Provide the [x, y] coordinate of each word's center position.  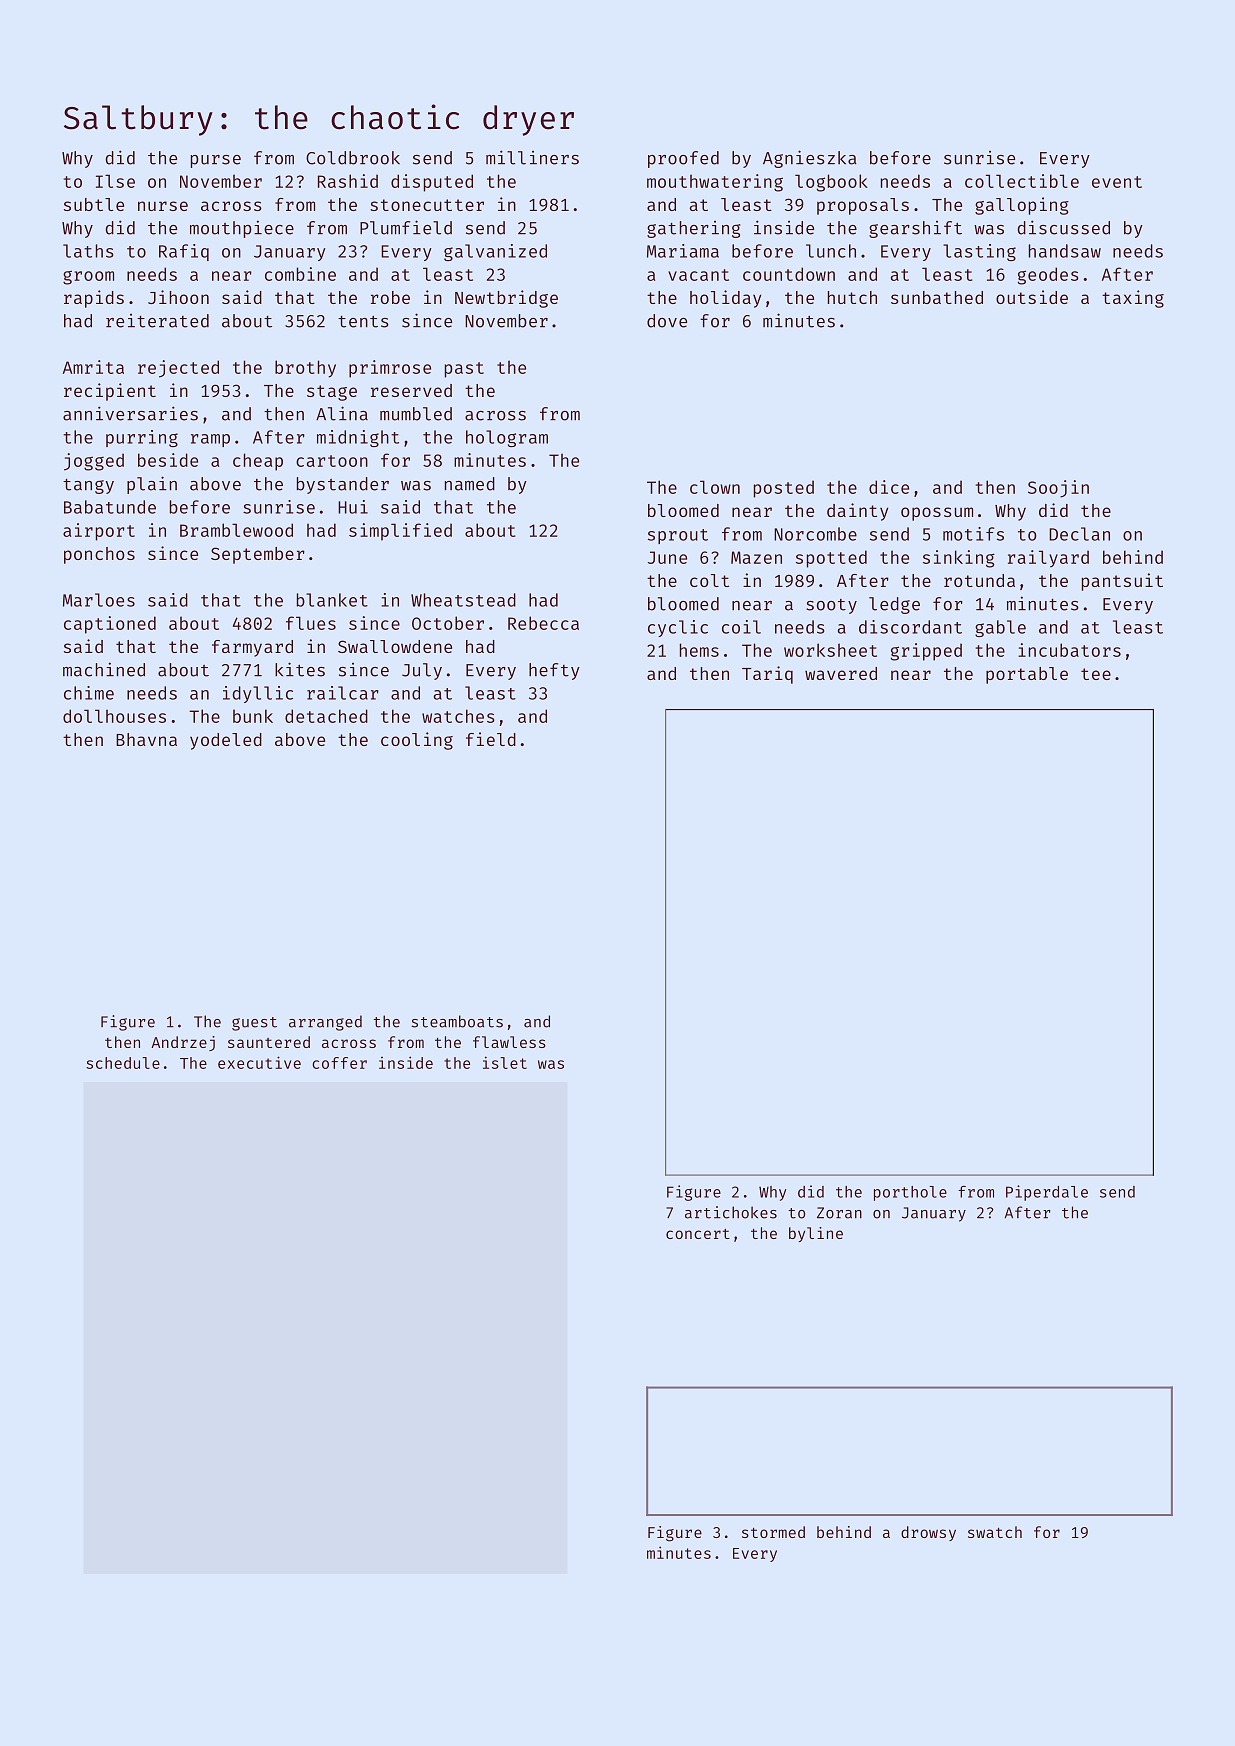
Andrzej [183, 1043]
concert [698, 1234]
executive [259, 1062]
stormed [773, 1532]
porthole [910, 1193]
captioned [110, 625]
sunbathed [937, 297]
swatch [995, 1532]
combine [300, 274]
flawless [509, 1042]
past [464, 370]
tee [1096, 674]
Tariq [767, 675]
